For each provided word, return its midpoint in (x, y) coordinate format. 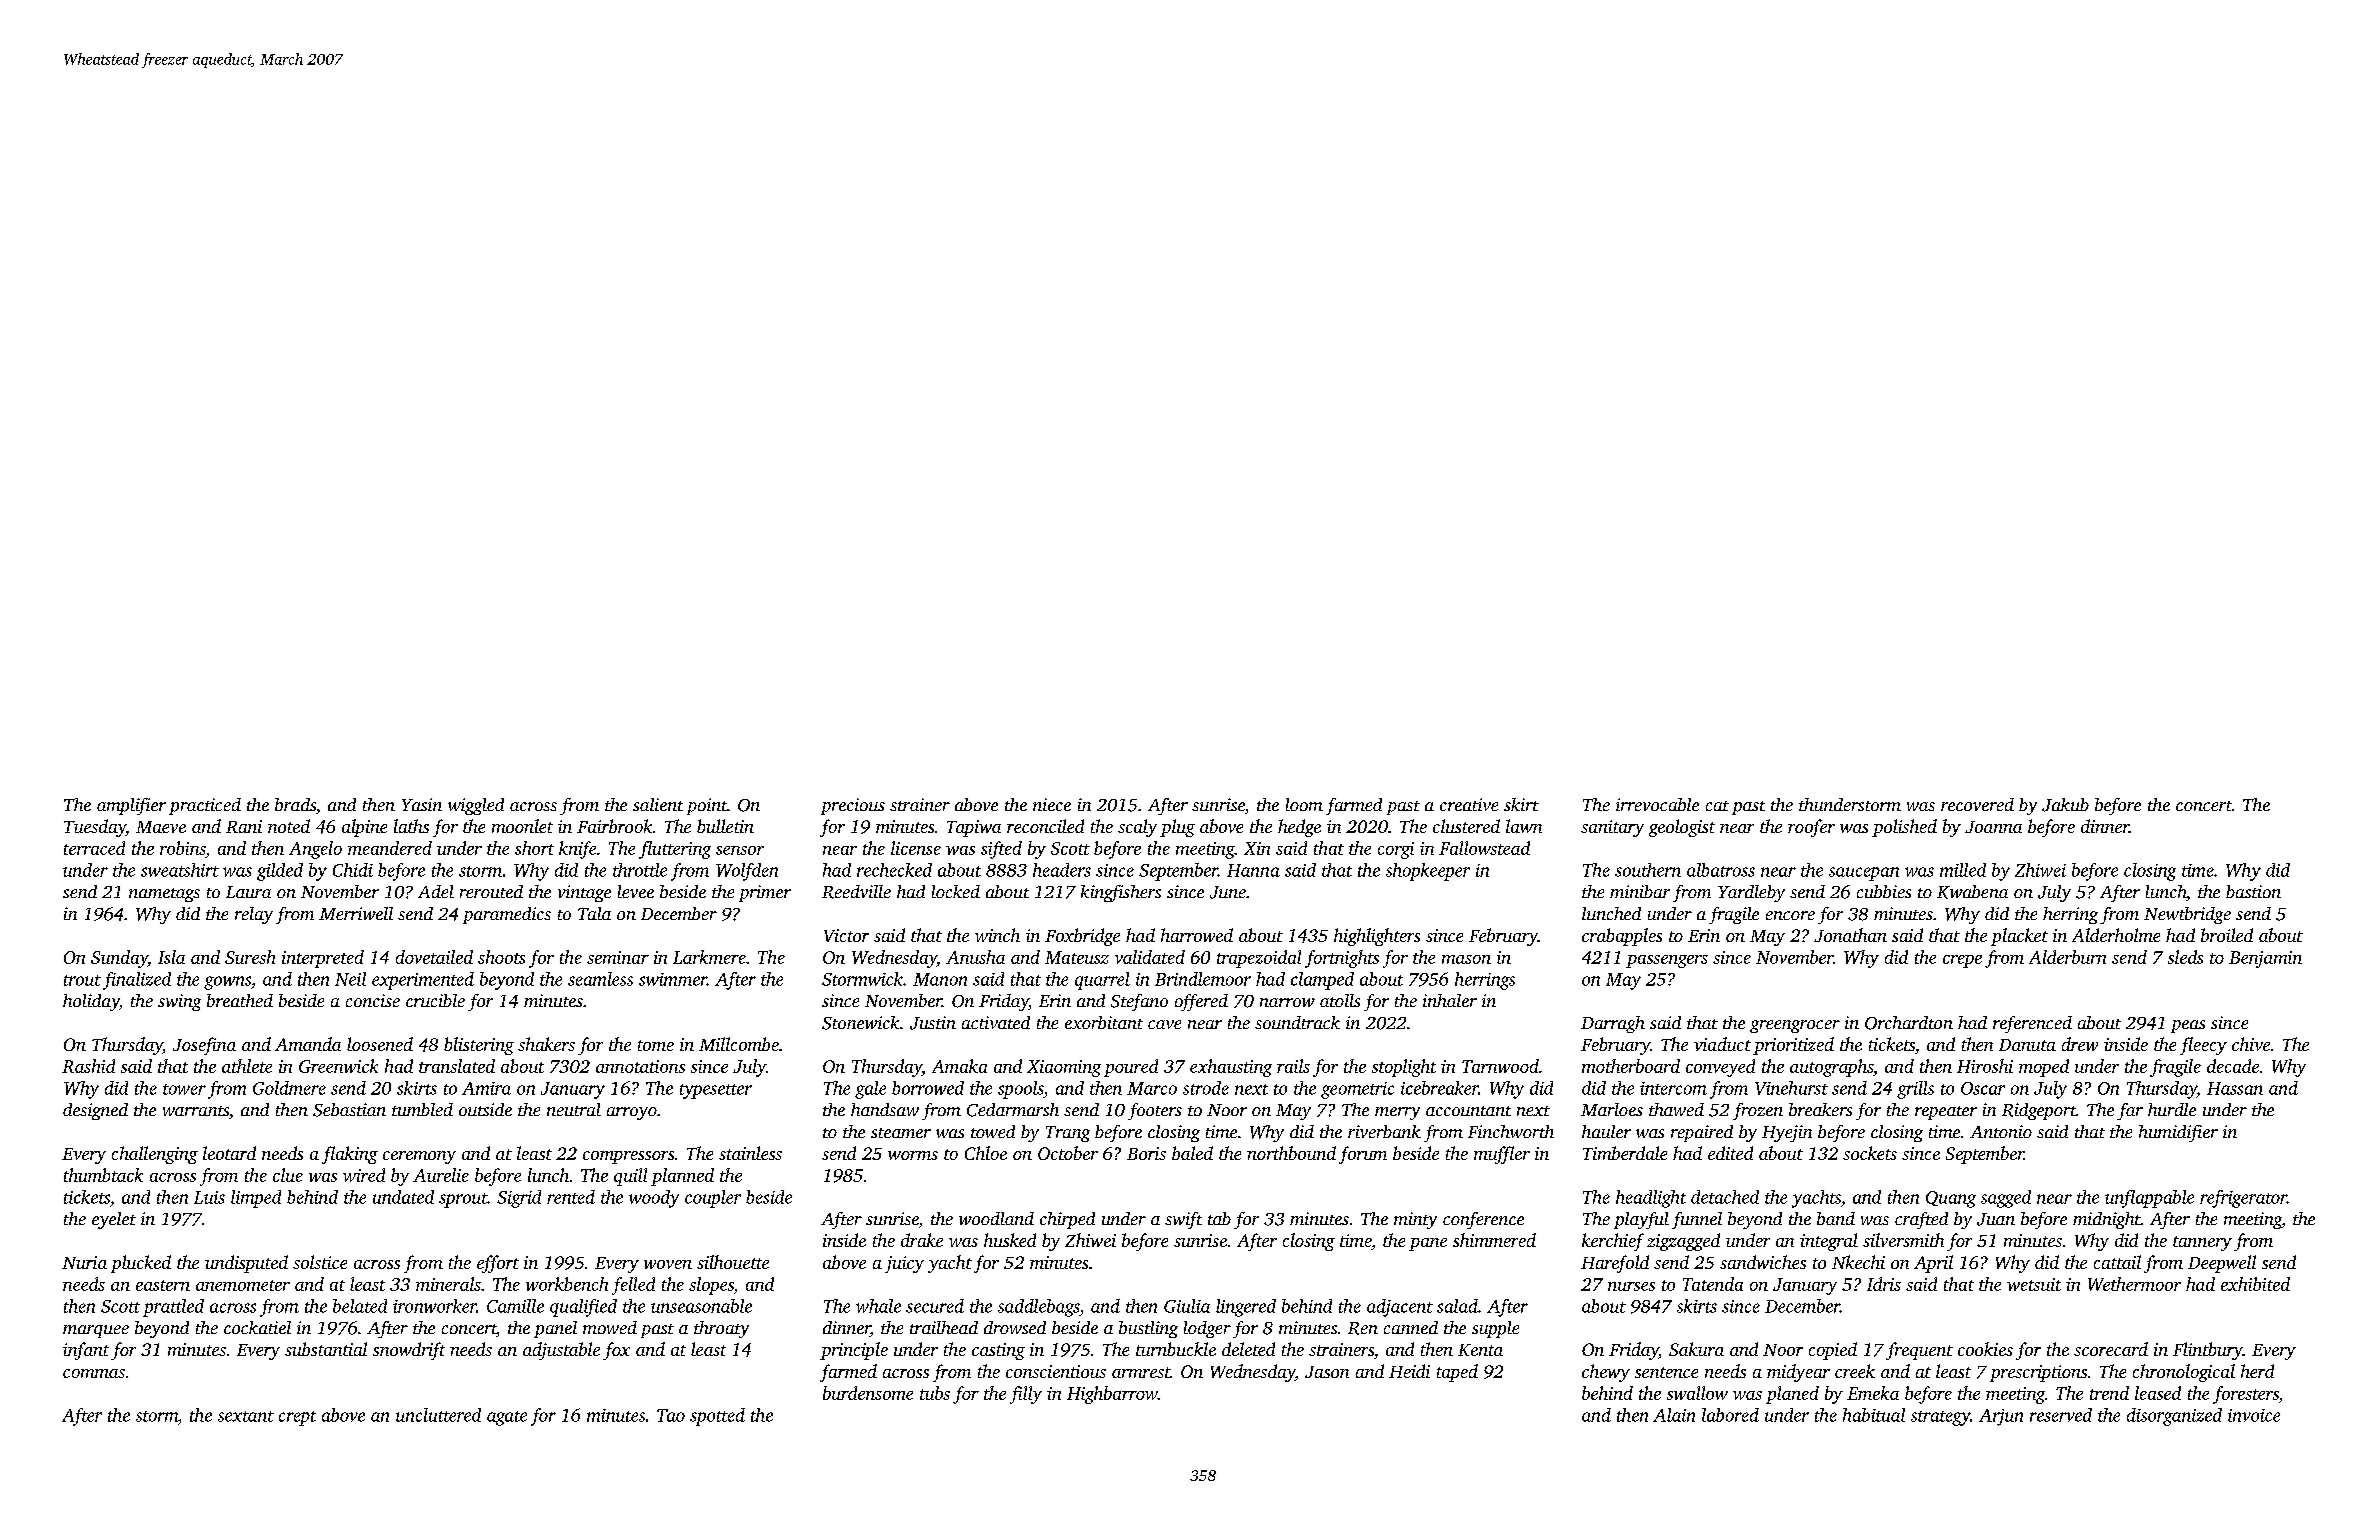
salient (658, 804)
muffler (1502, 1155)
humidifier (2178, 1133)
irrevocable (1657, 804)
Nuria (84, 1262)
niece (1052, 804)
